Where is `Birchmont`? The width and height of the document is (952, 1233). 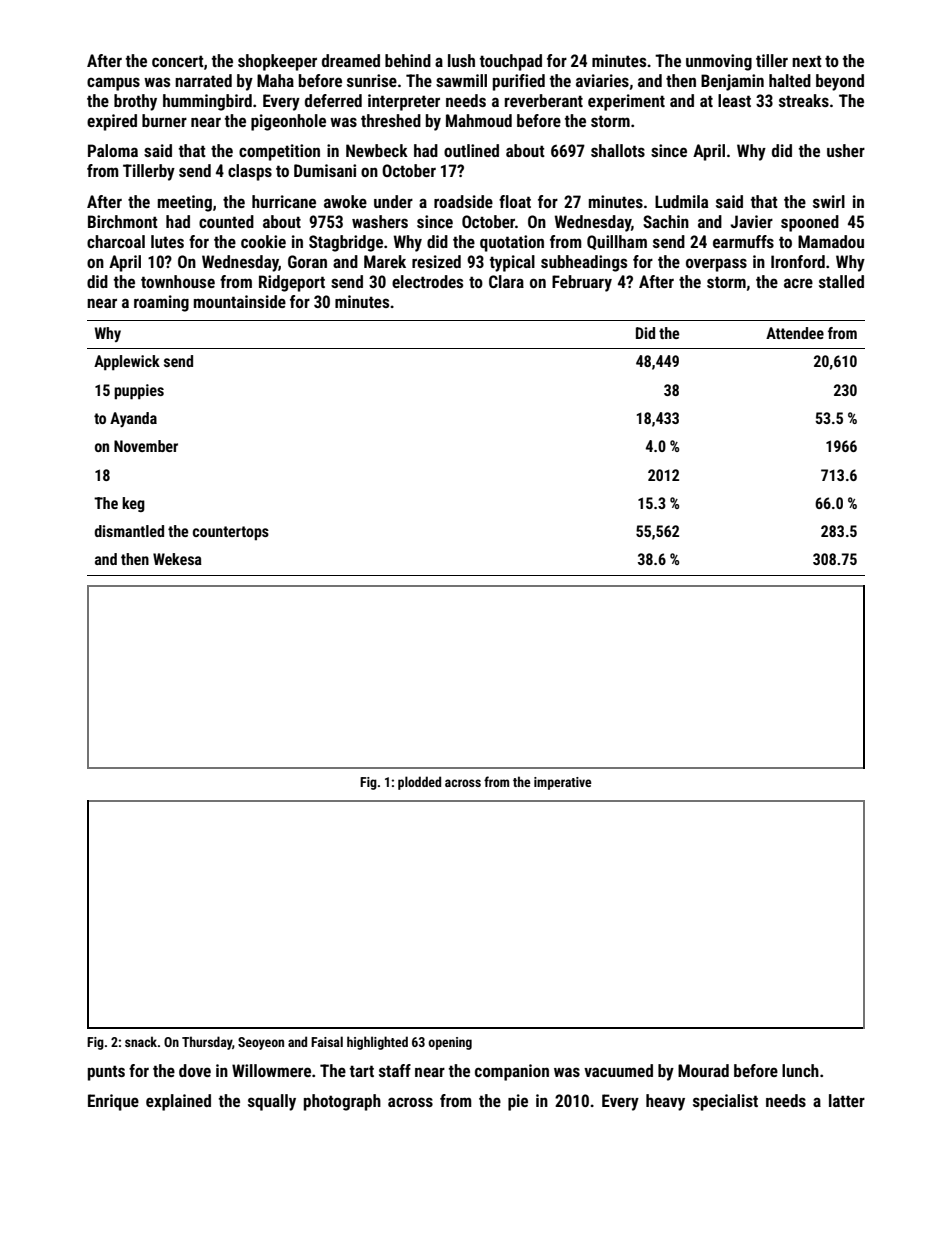
Birchmont is located at coordinates (123, 221).
